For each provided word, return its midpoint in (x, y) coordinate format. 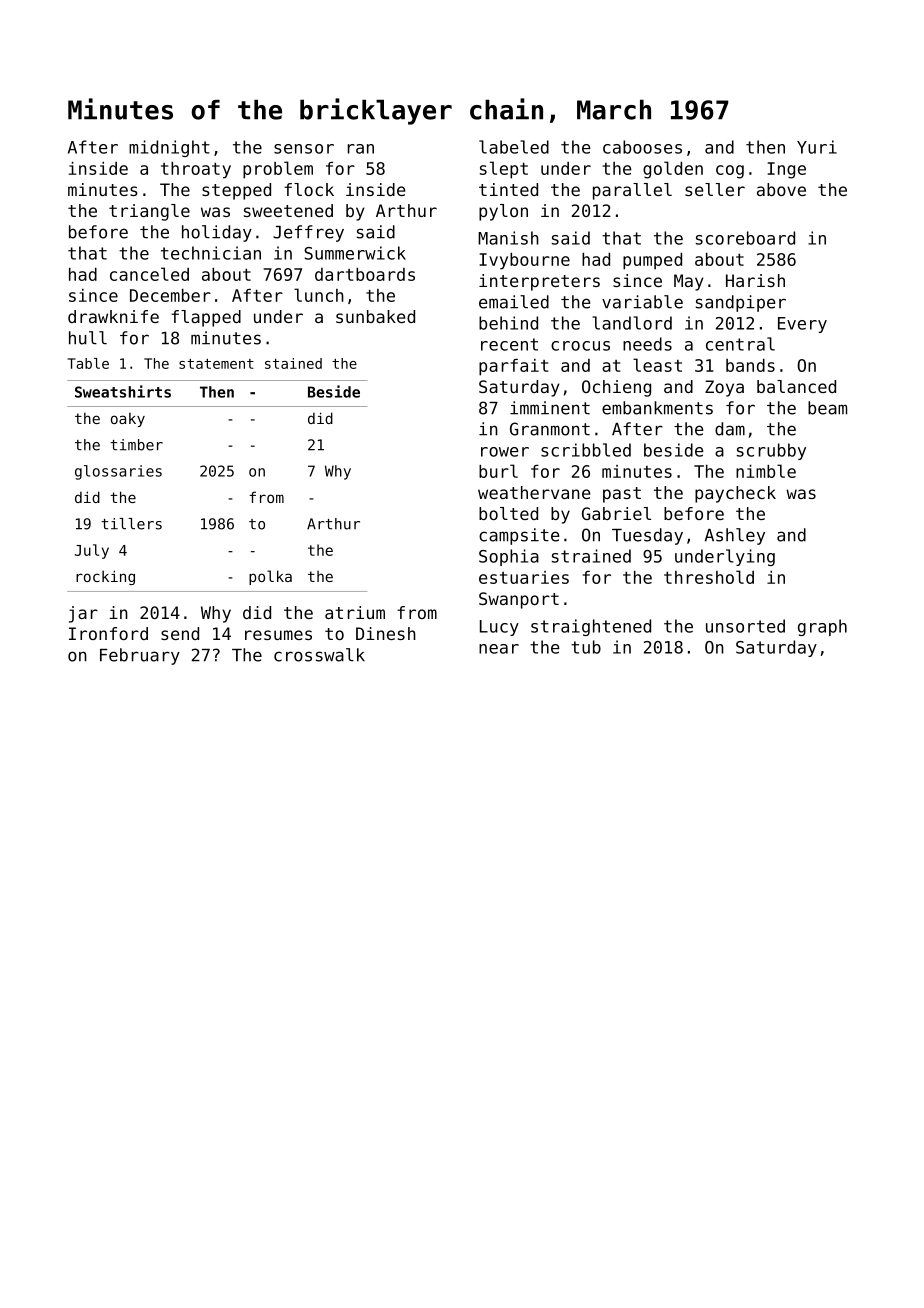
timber (136, 445)
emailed (514, 302)
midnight (169, 148)
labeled (514, 147)
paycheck (735, 494)
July (92, 551)
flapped (206, 318)
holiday (217, 233)
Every (802, 325)
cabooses (642, 147)
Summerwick (355, 253)
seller (715, 189)
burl (498, 471)
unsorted (745, 626)
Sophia (509, 557)
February (140, 656)
